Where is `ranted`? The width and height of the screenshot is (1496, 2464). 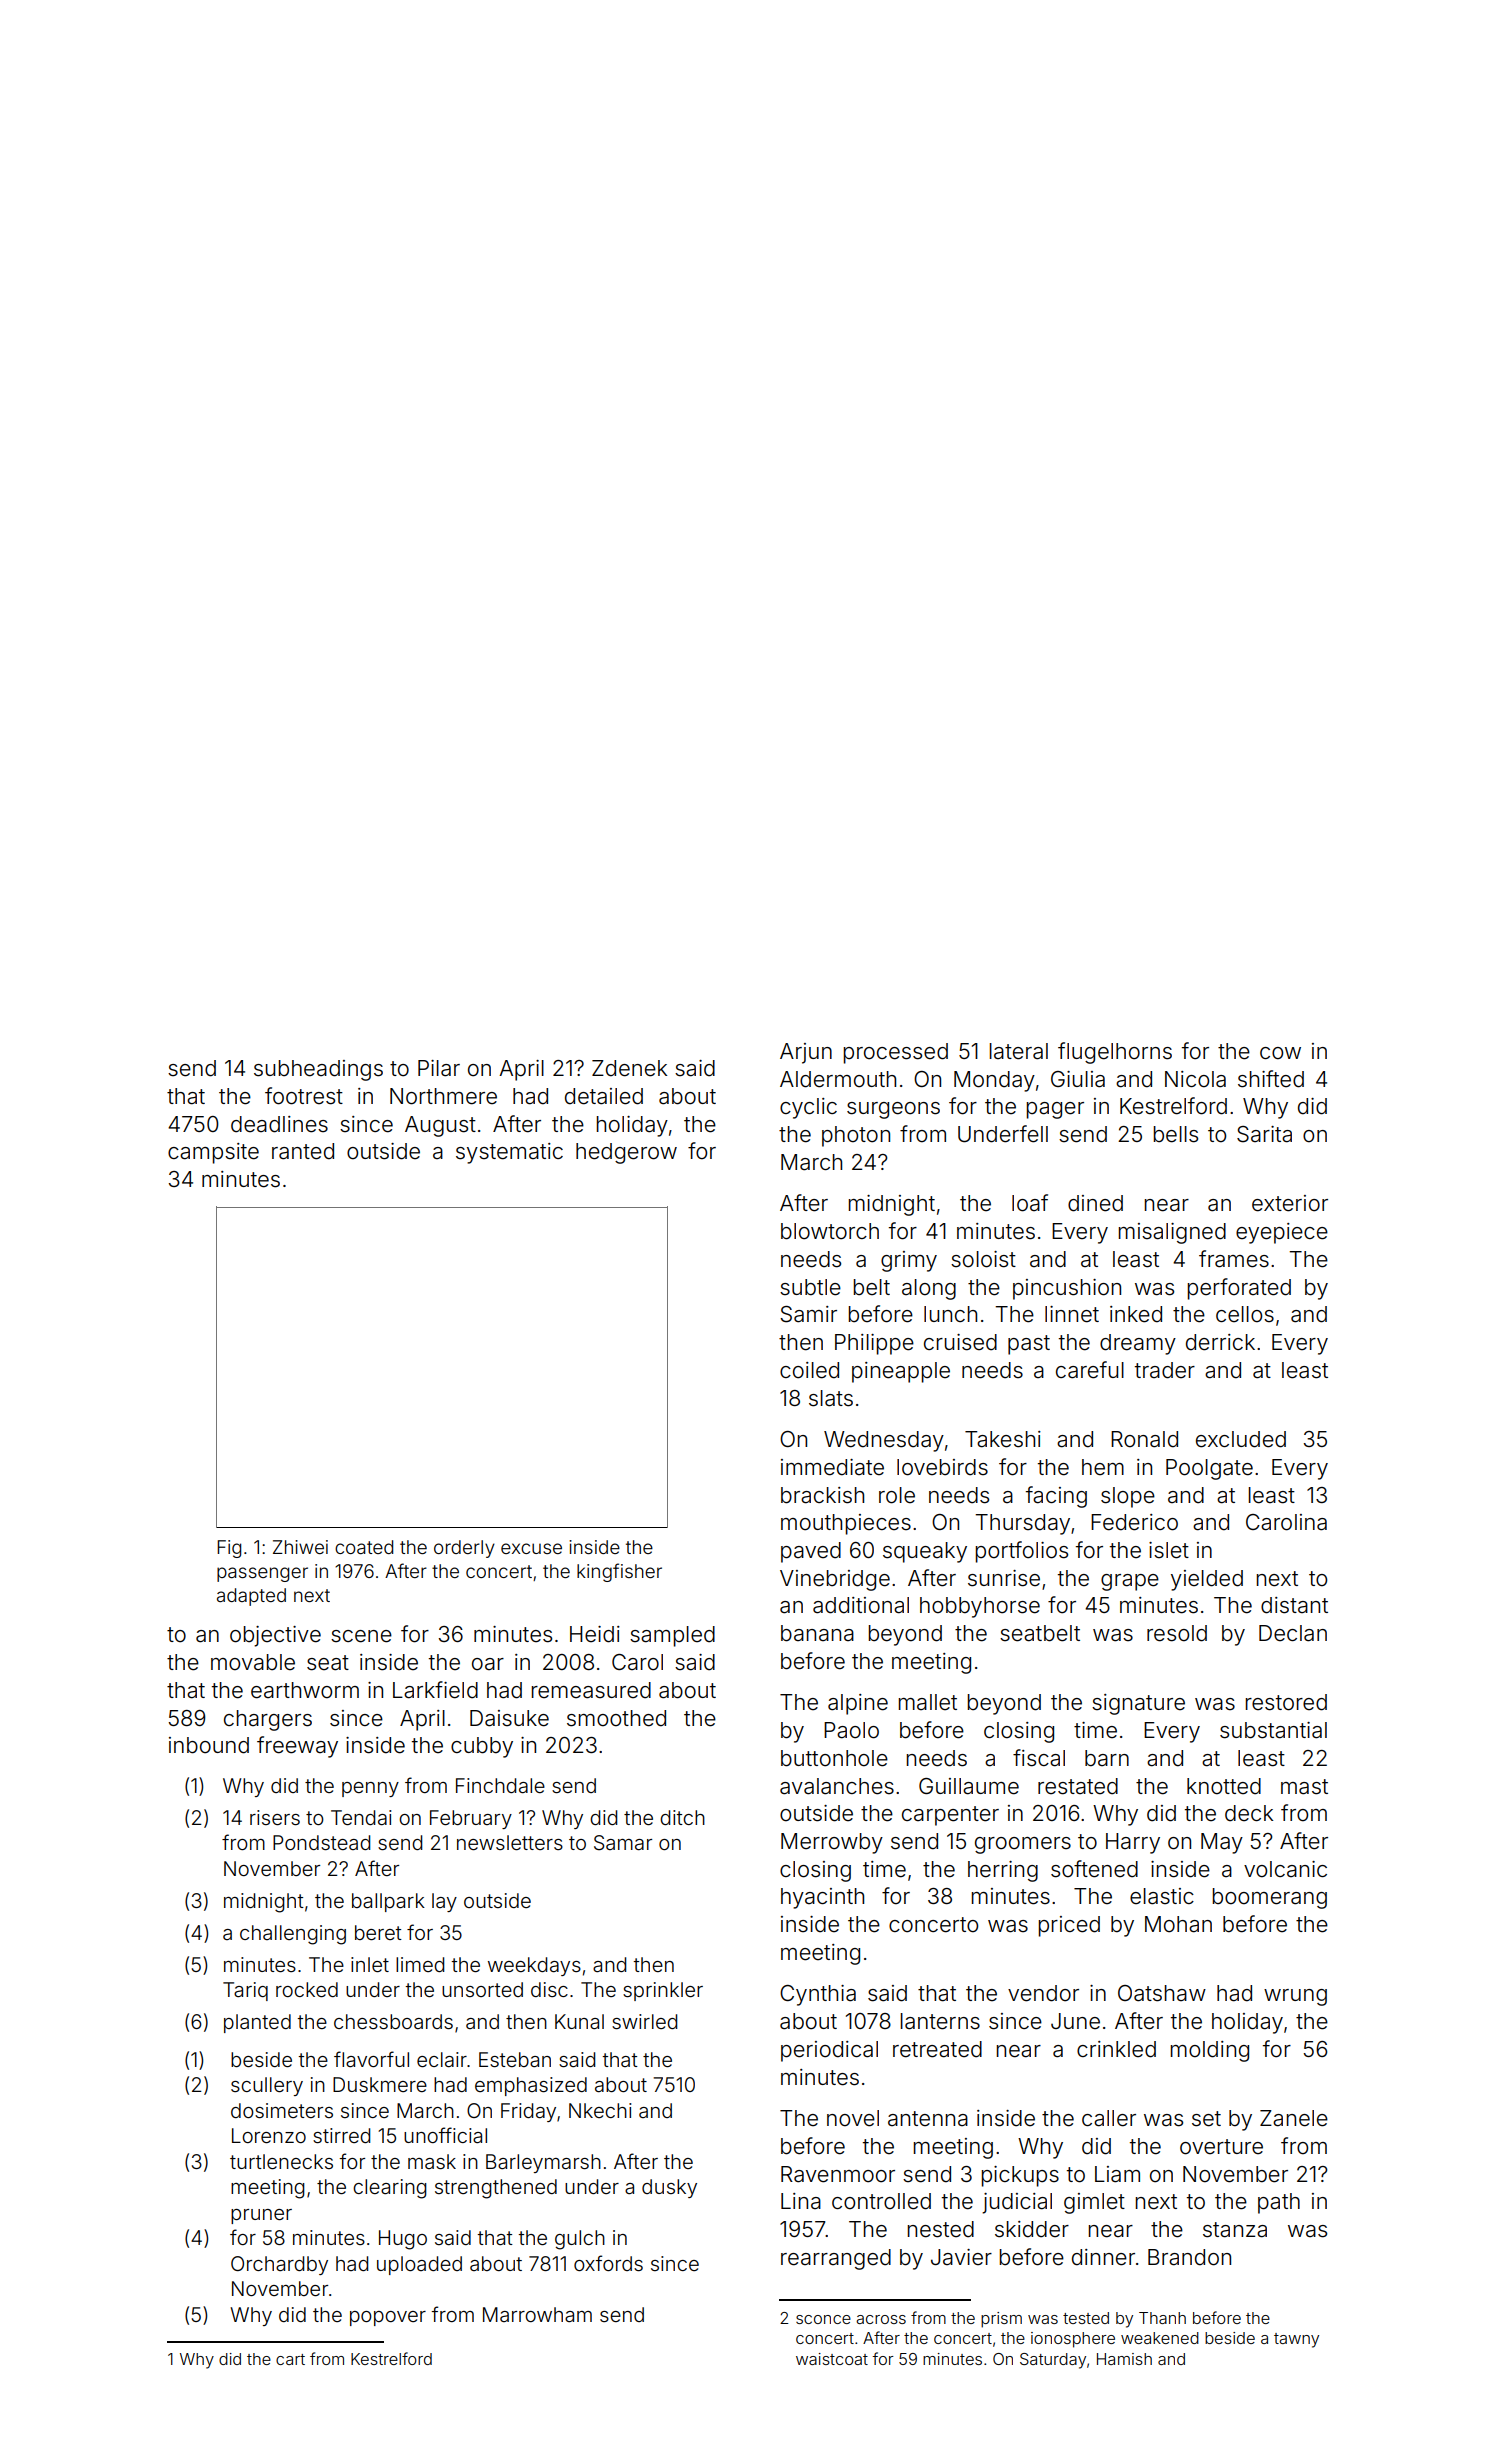 ranted is located at coordinates (303, 1151).
